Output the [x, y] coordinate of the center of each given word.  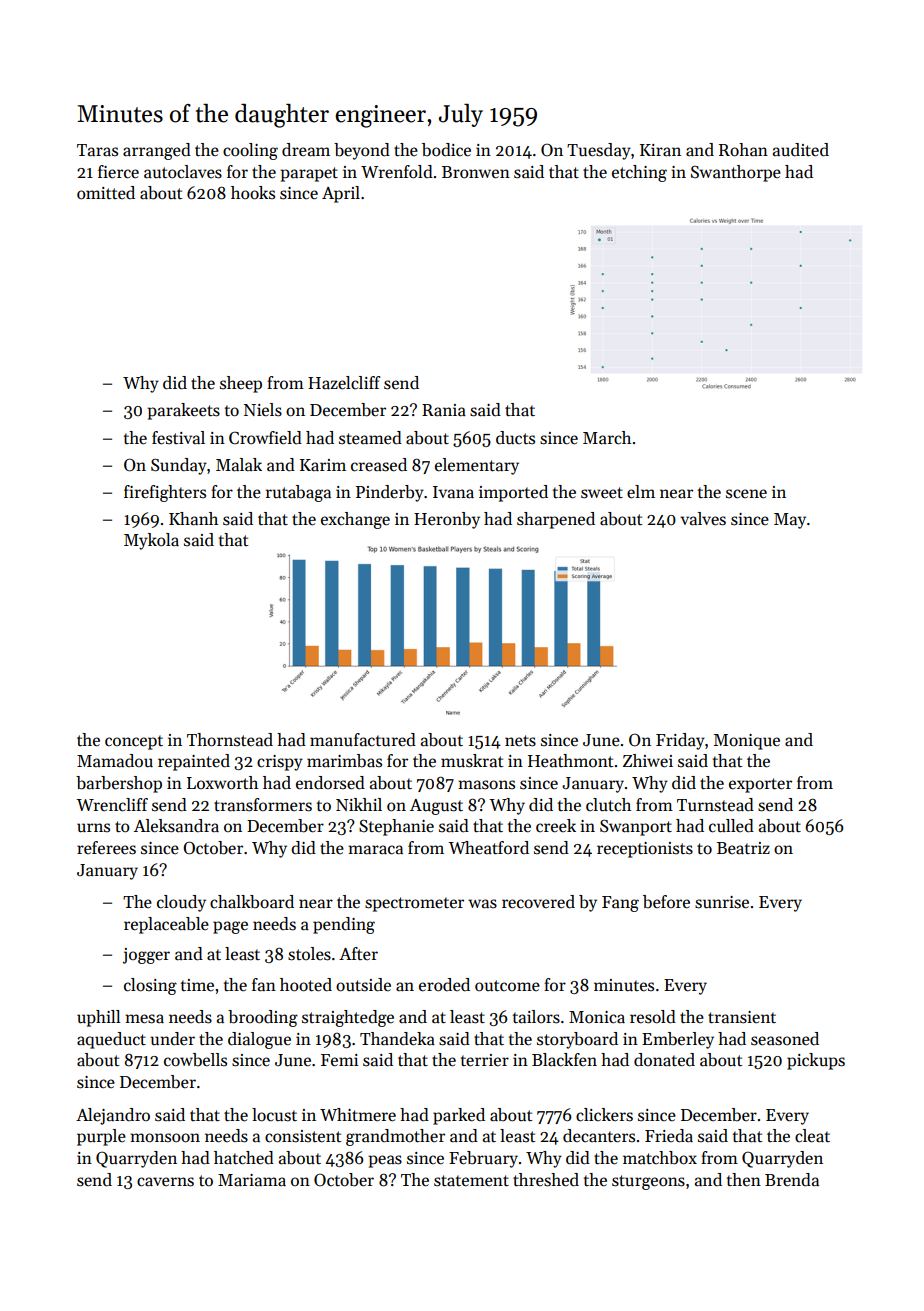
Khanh [193, 519]
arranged [157, 151]
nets [520, 741]
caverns [165, 1182]
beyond [362, 151]
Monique [747, 742]
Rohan [743, 150]
